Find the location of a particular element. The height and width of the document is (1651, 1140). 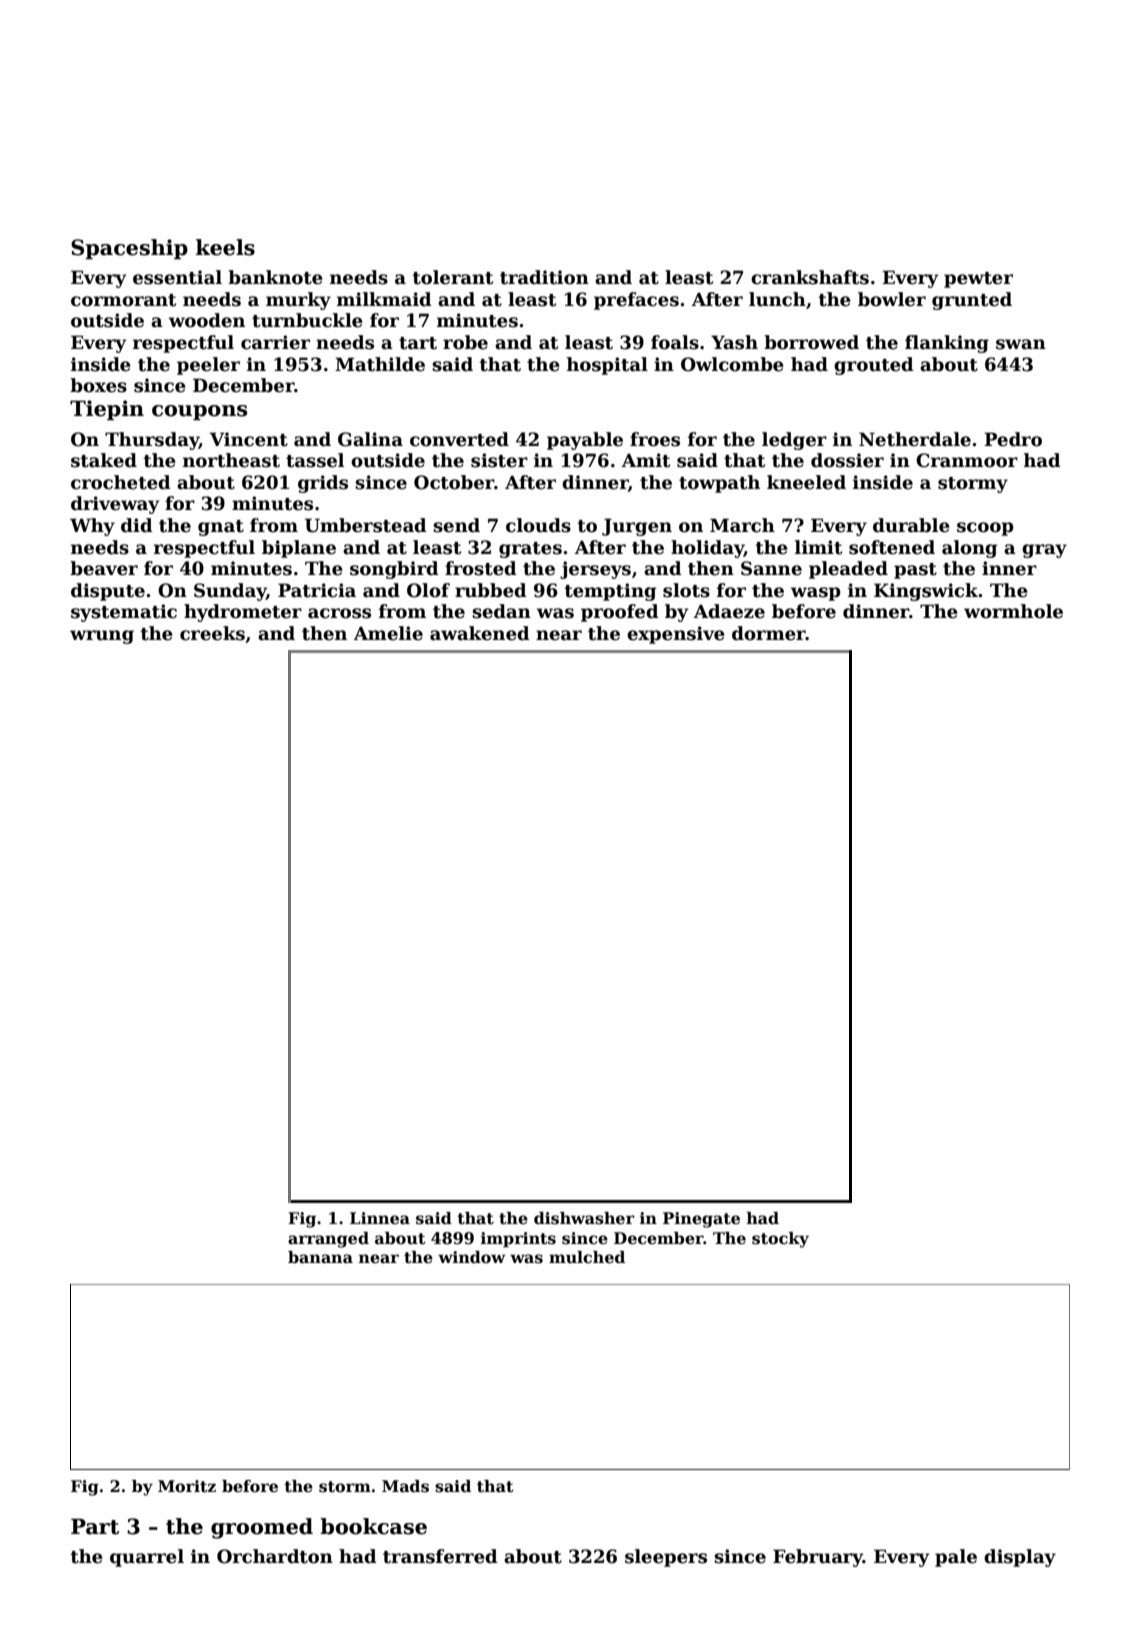

pale is located at coordinates (956, 1558).
